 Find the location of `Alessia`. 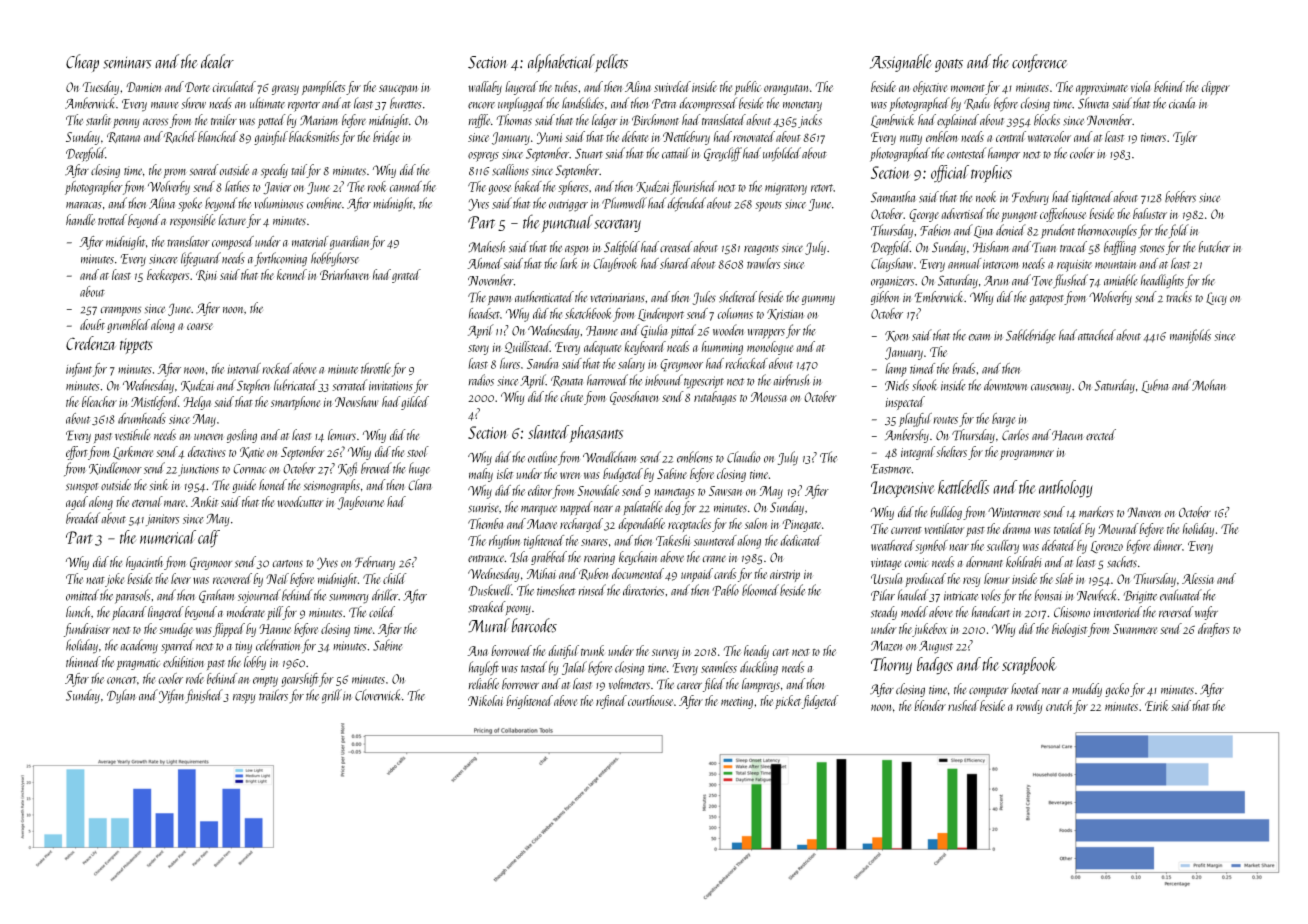

Alessia is located at coordinates (1198, 578).
